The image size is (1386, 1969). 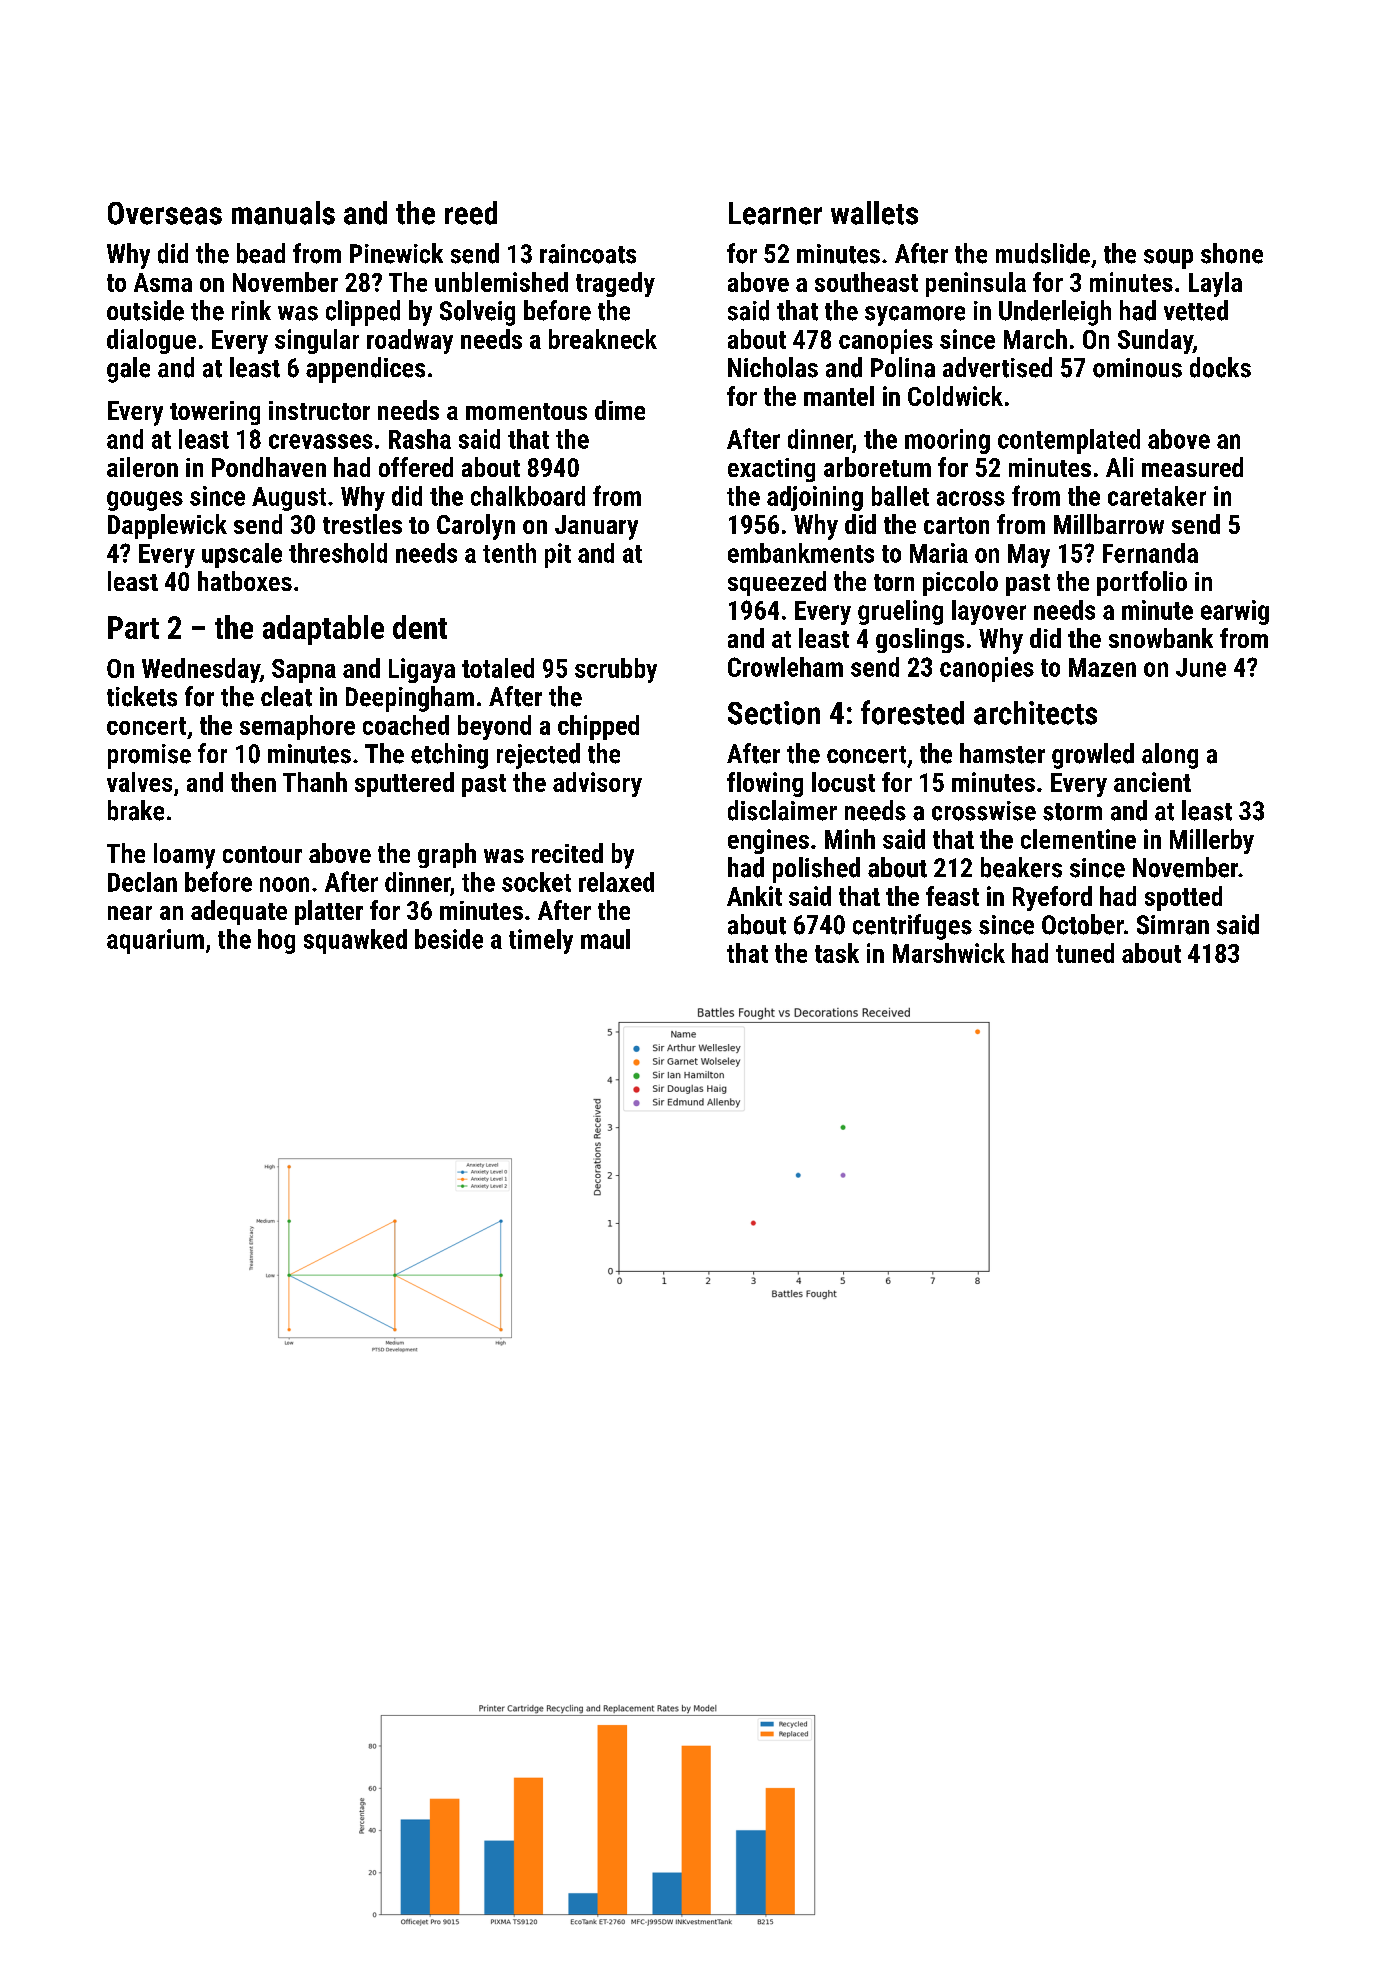 What do you see at coordinates (598, 727) in the screenshot?
I see `chipped` at bounding box center [598, 727].
